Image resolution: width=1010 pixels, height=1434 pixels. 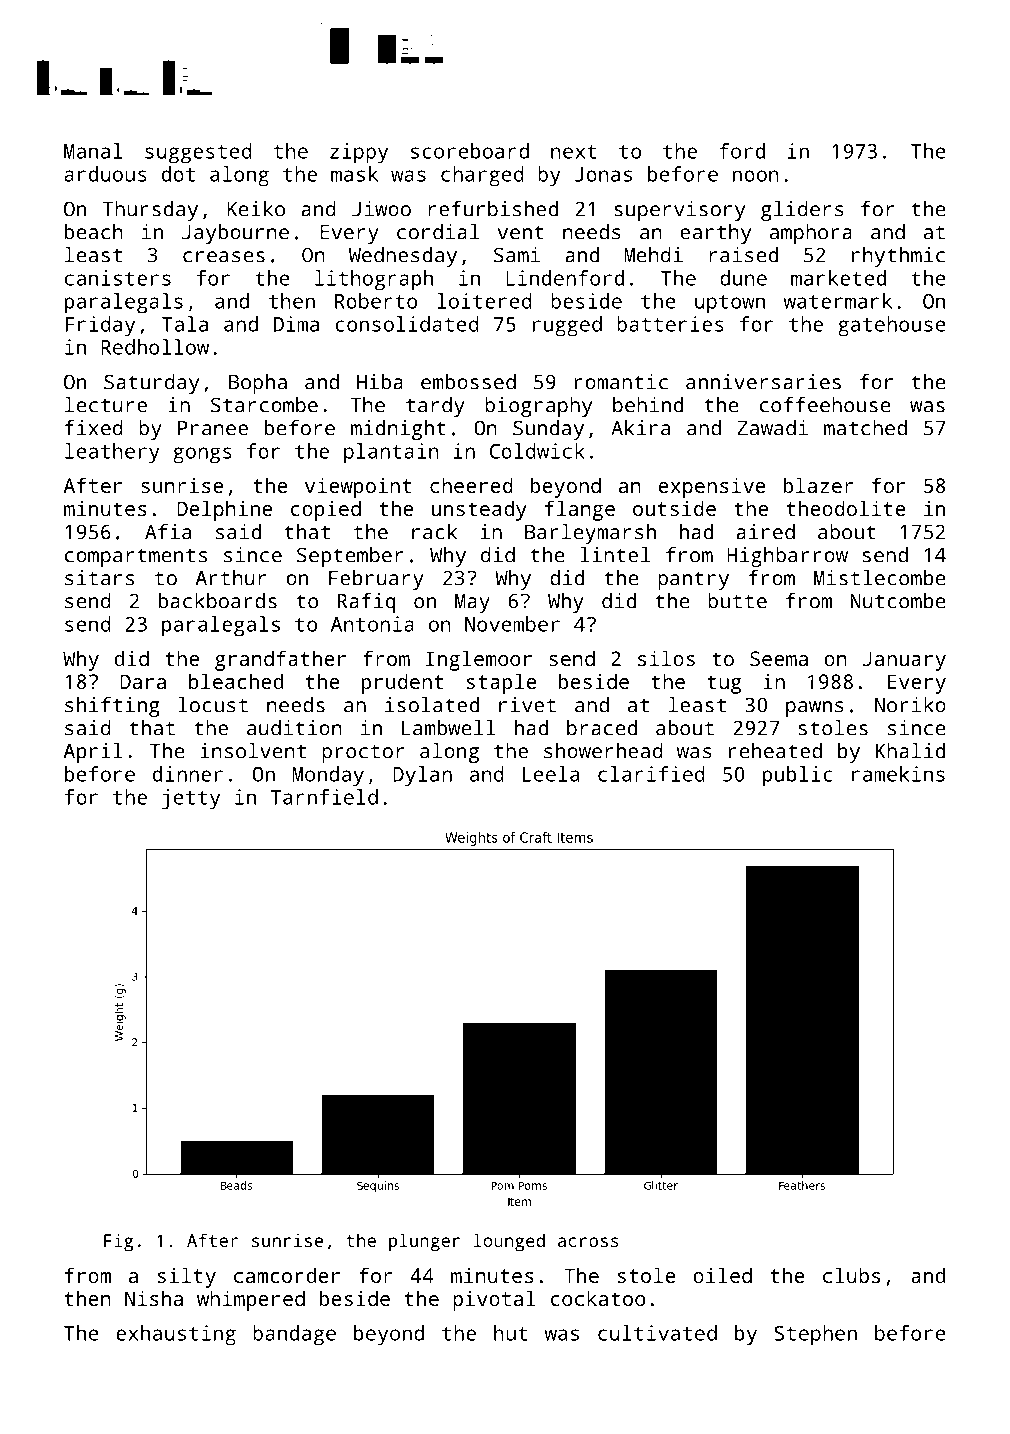 What do you see at coordinates (258, 384) in the screenshot?
I see `Bopha` at bounding box center [258, 384].
